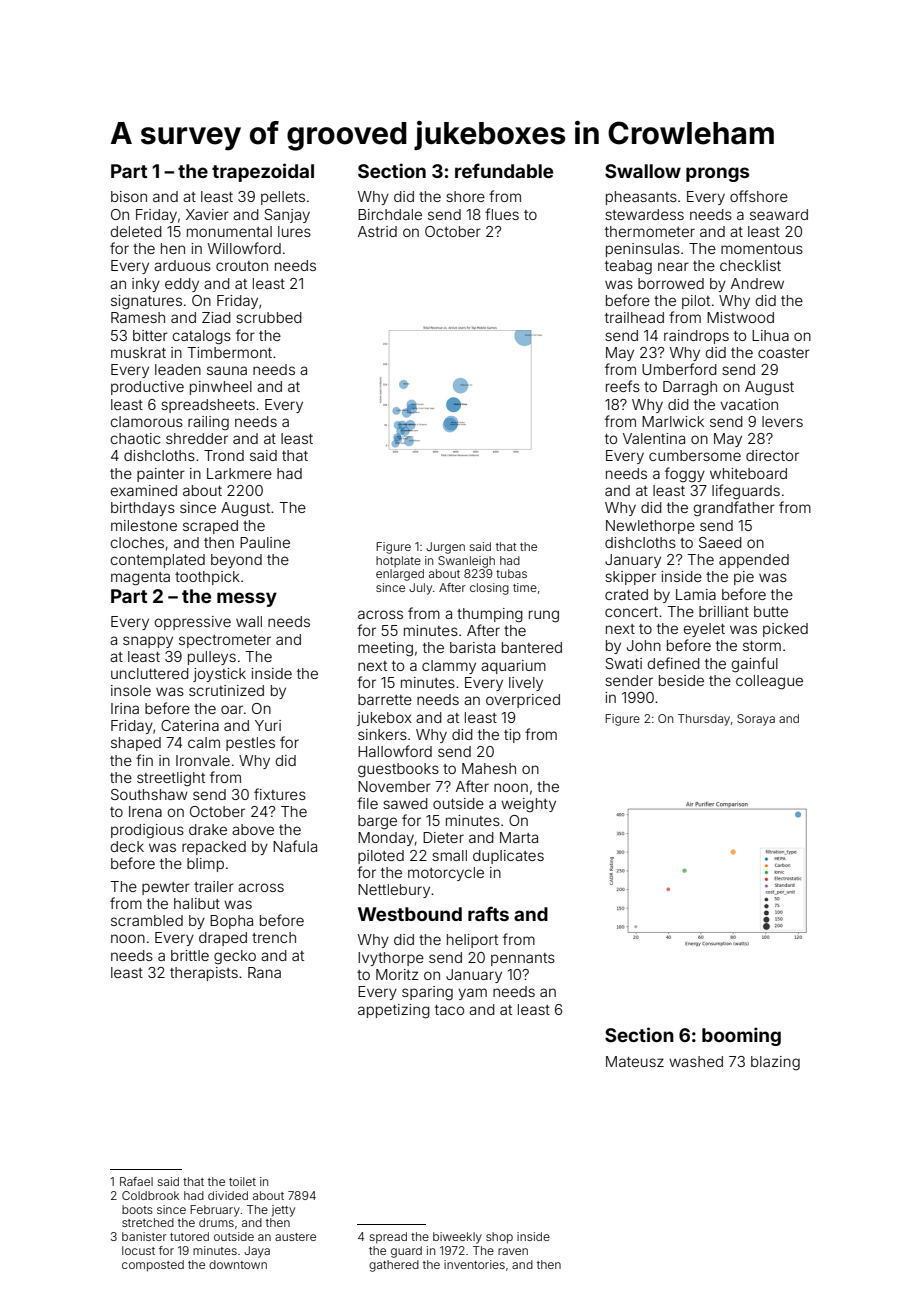 This screenshot has height=1308, width=924. Describe the element at coordinates (394, 1011) in the screenshot. I see `appetizing` at that location.
